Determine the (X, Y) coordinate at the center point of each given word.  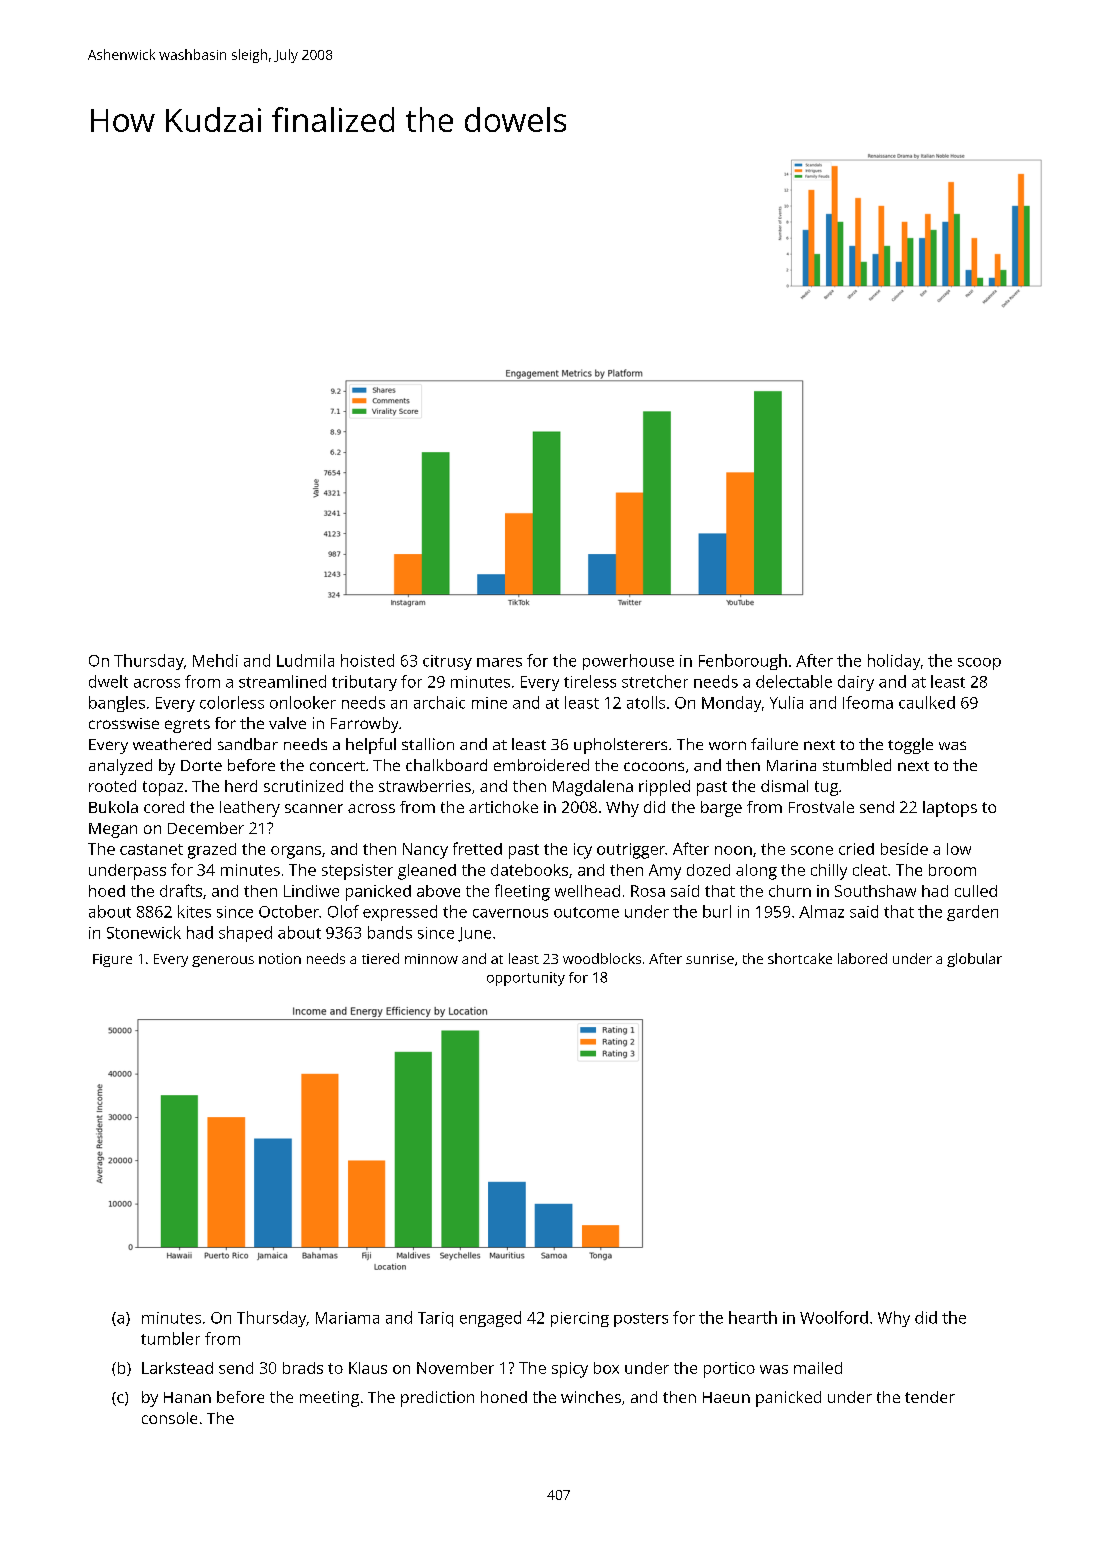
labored (862, 958)
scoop (979, 664)
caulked (927, 702)
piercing (580, 1319)
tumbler (170, 1338)
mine (489, 703)
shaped (245, 934)
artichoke (503, 807)
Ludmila (305, 660)
